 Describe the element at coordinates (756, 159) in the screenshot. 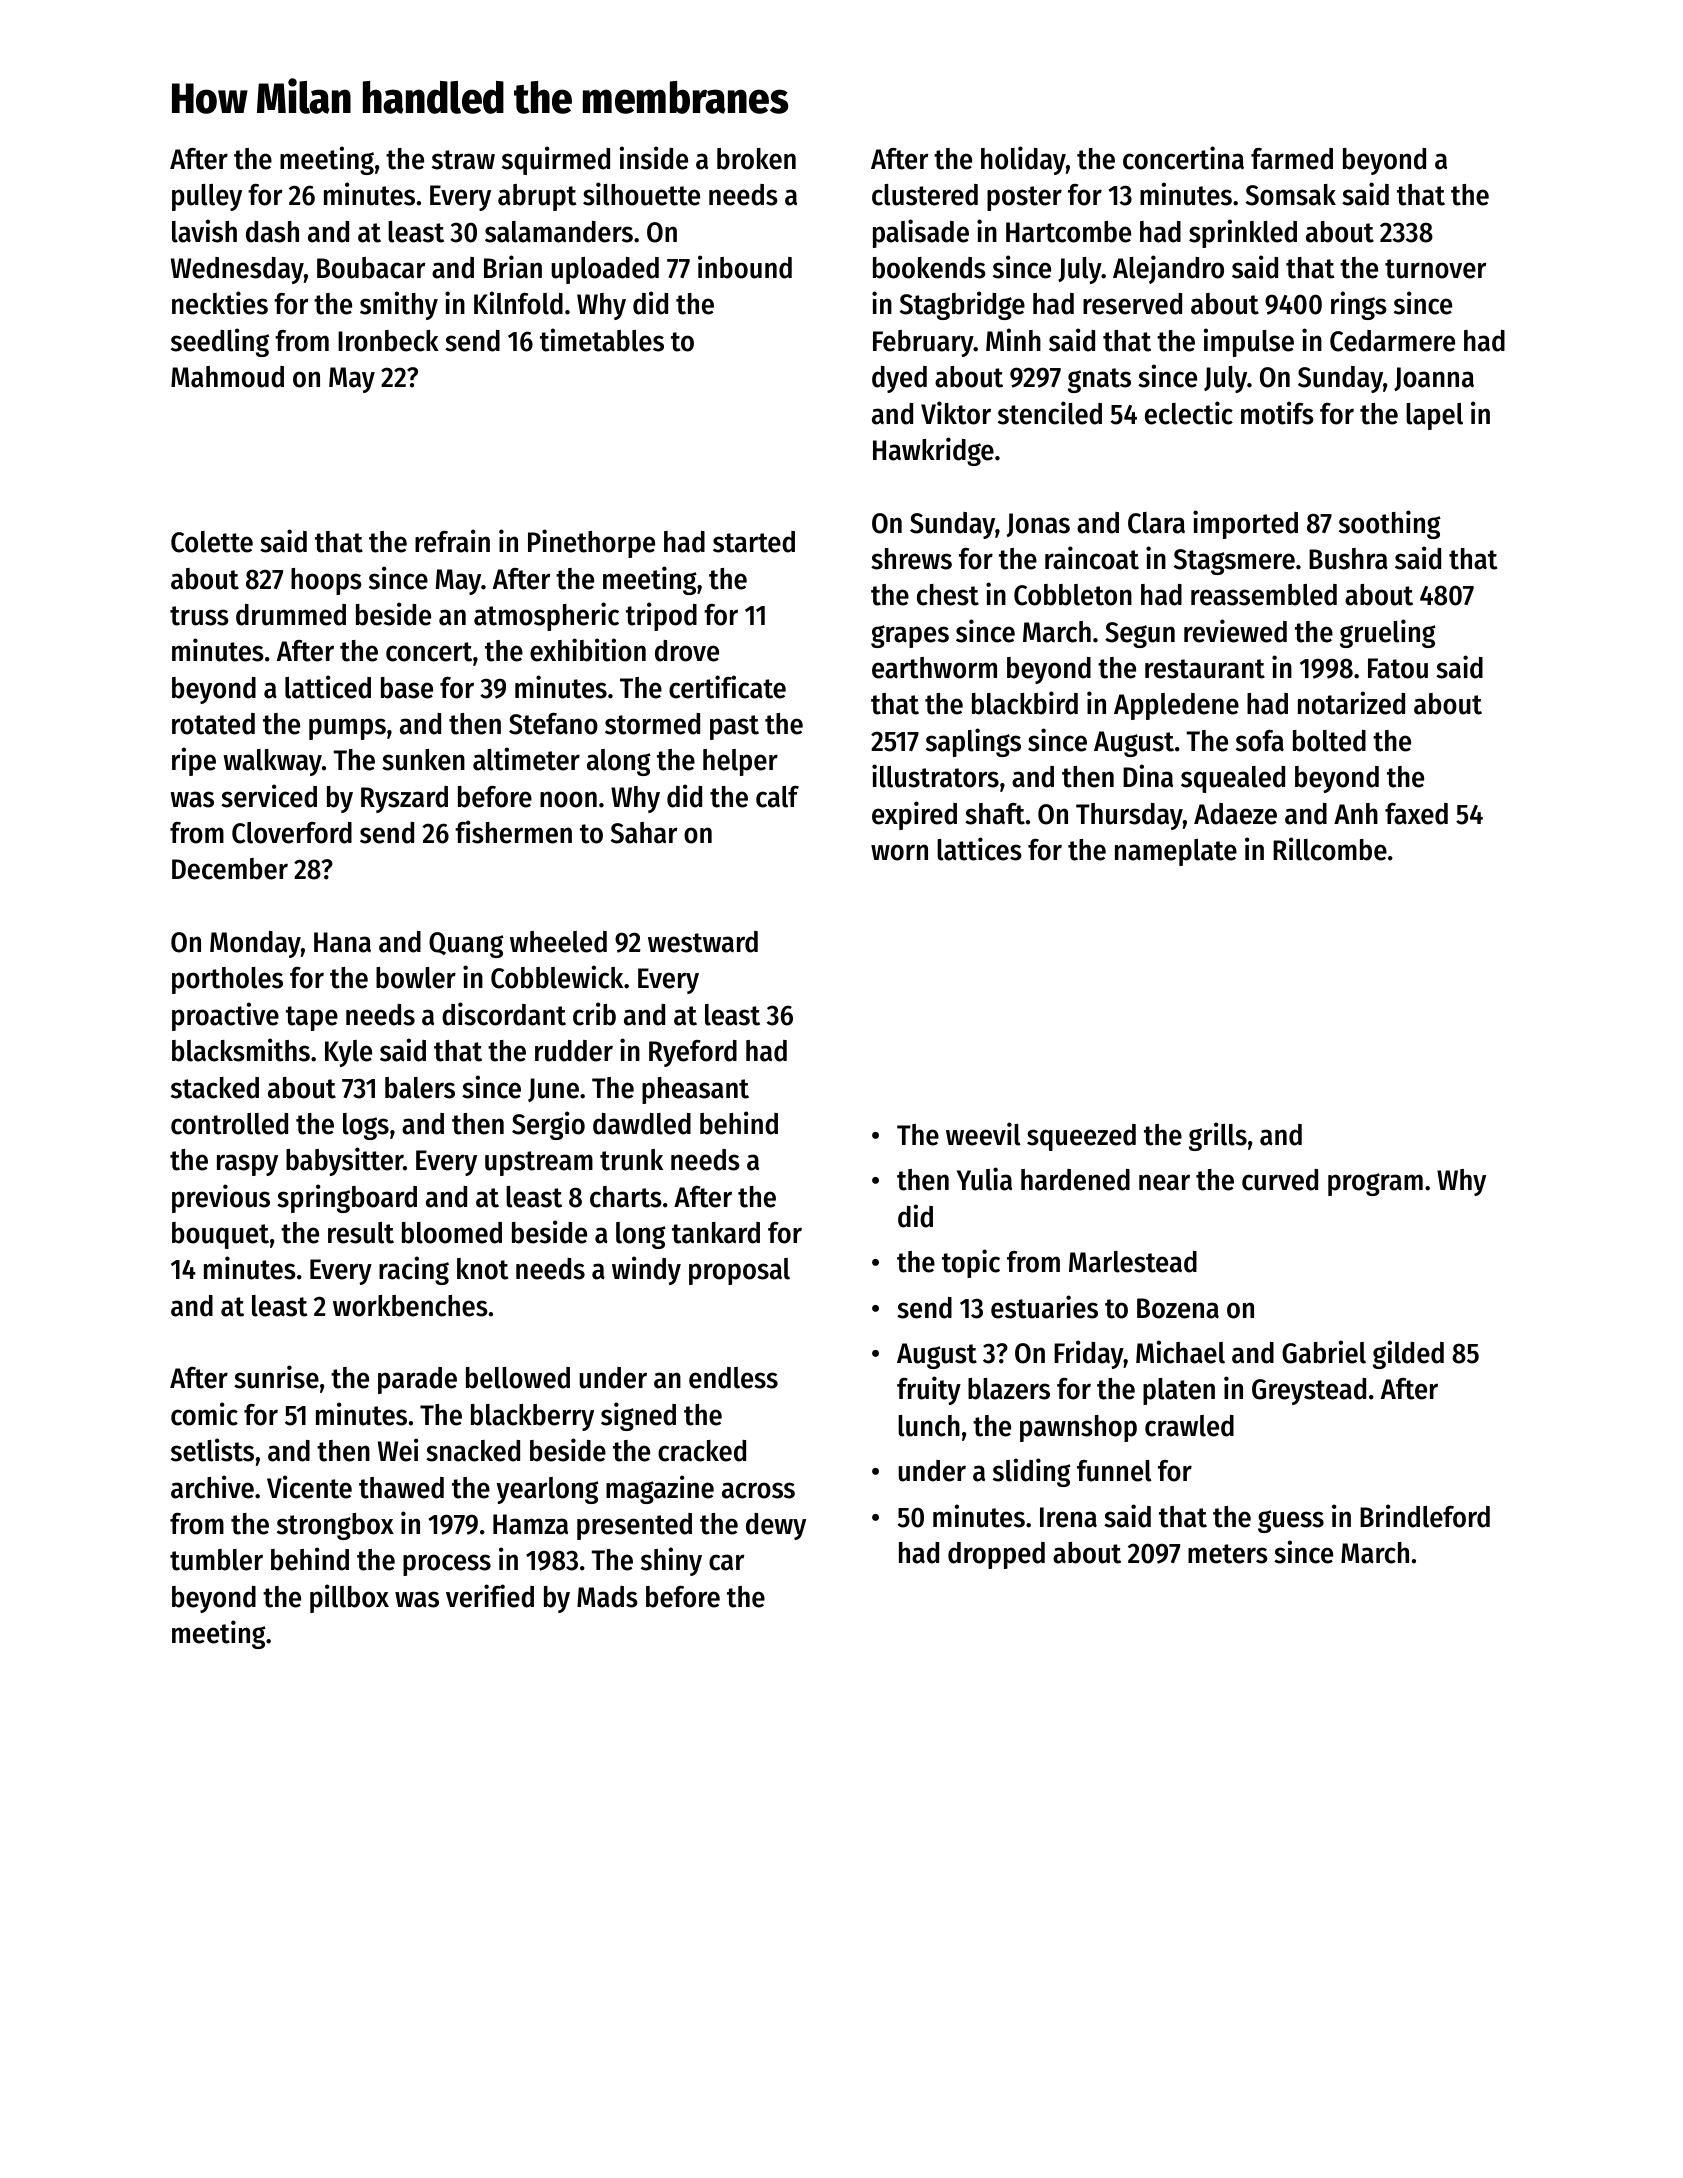

I see `broken` at that location.
